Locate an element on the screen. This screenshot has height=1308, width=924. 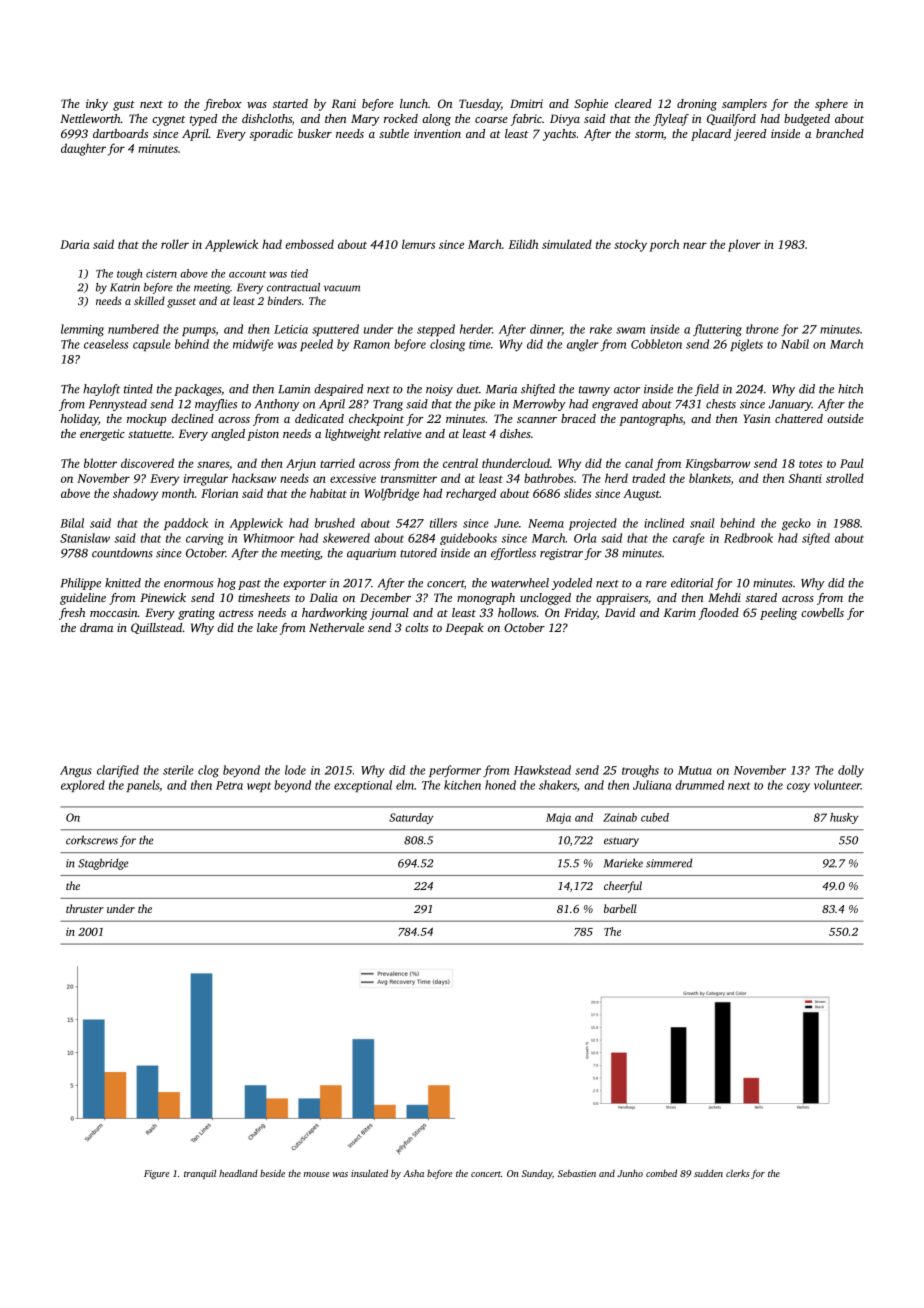
simulated is located at coordinates (567, 244).
